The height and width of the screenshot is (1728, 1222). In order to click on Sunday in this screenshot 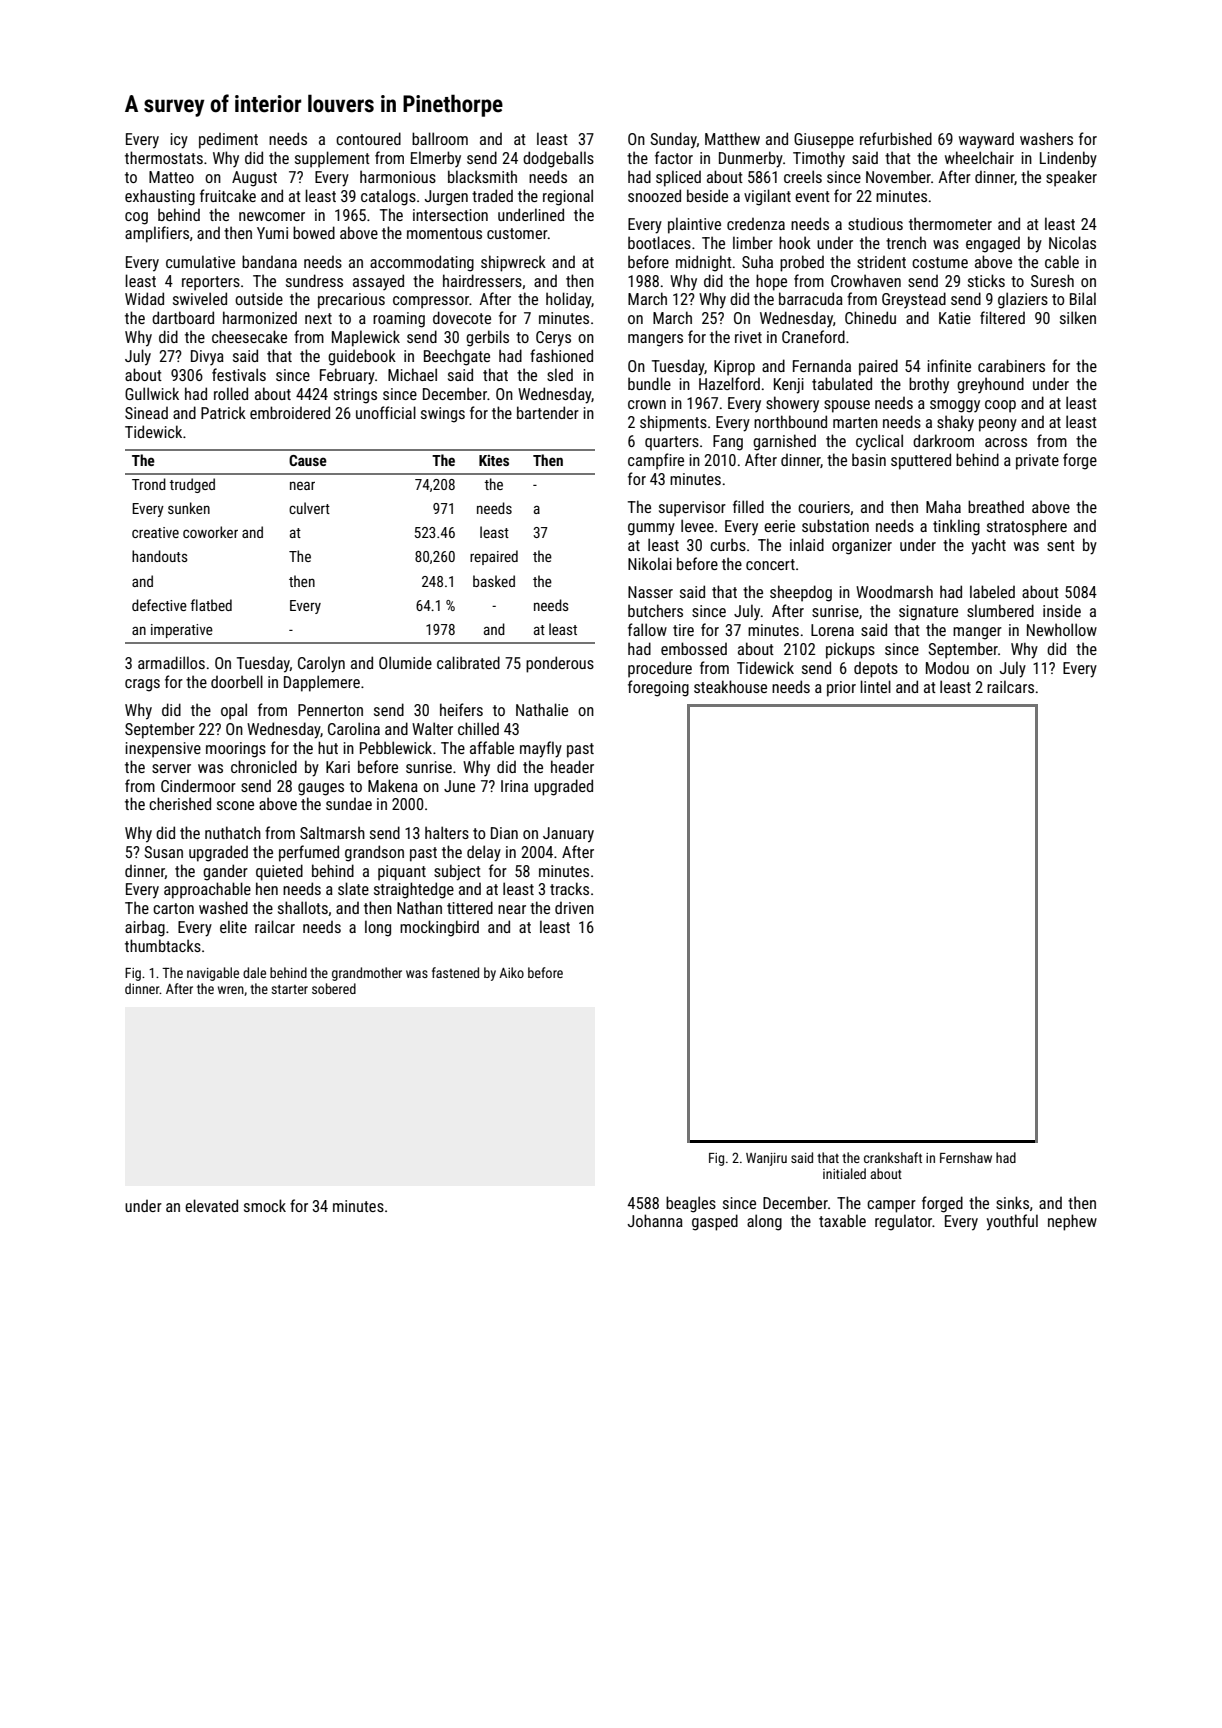, I will do `click(673, 140)`.
